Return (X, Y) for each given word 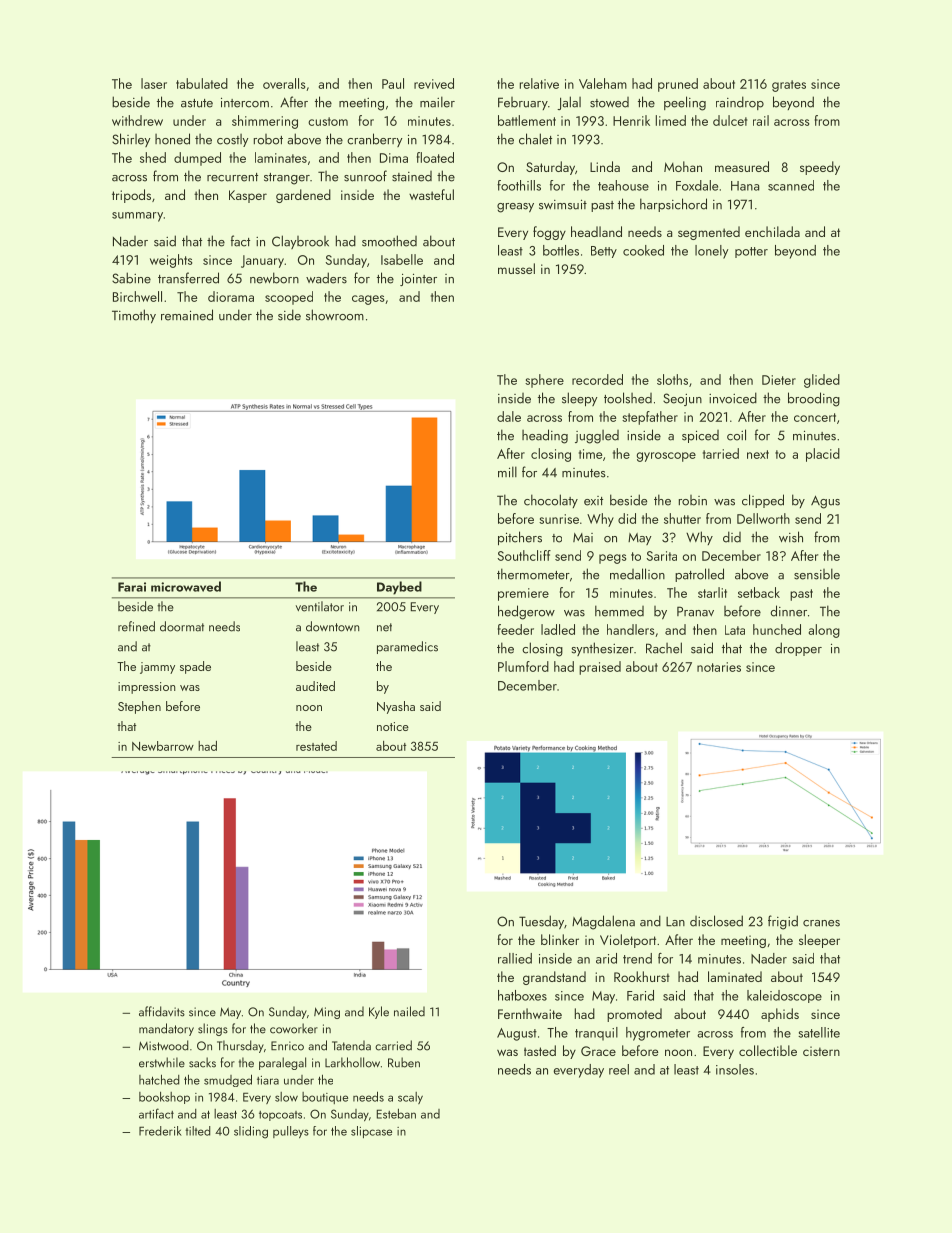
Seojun (682, 399)
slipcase (371, 1132)
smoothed (389, 241)
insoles (735, 1069)
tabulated (202, 83)
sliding (251, 1132)
